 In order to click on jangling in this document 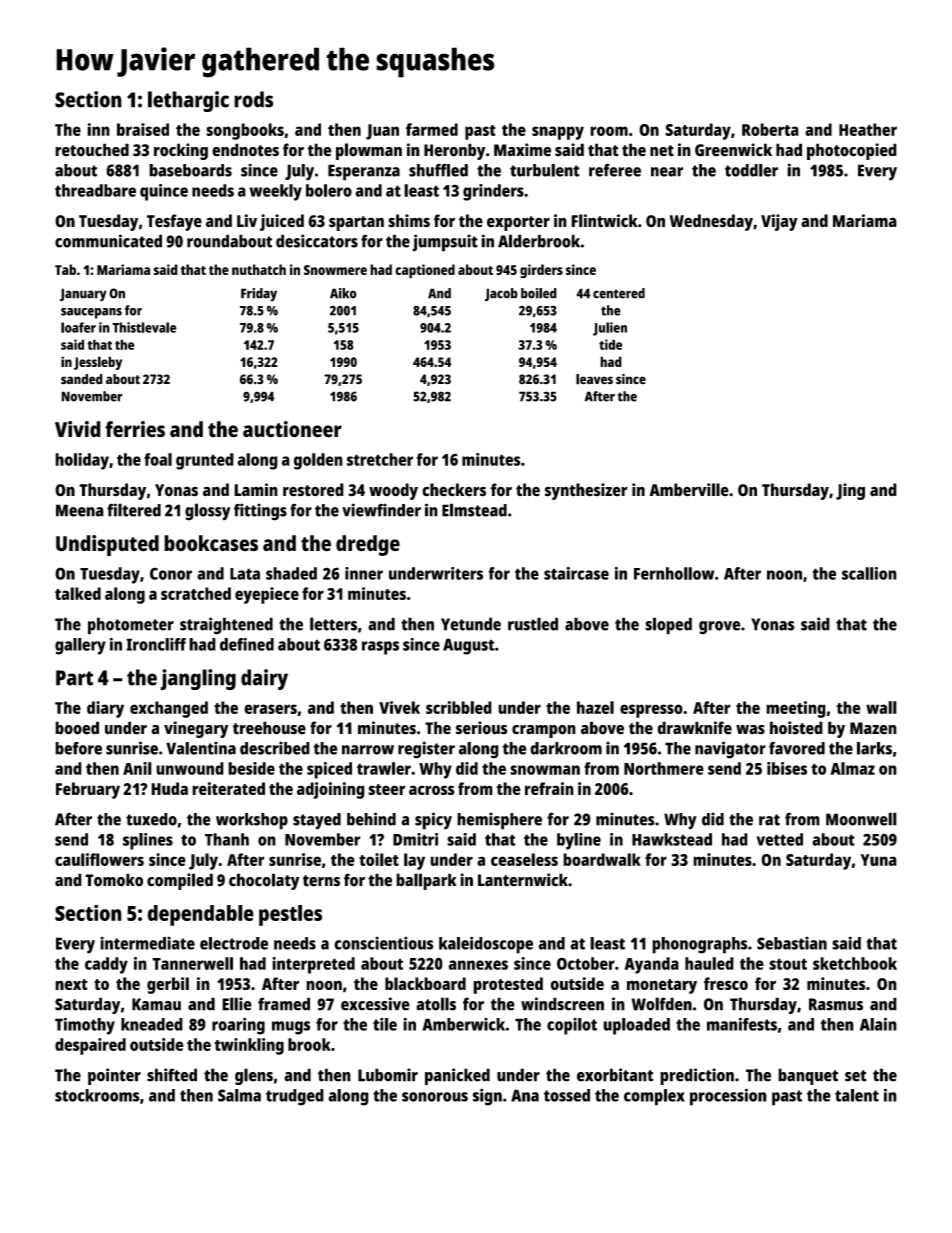, I will do `click(198, 679)`.
